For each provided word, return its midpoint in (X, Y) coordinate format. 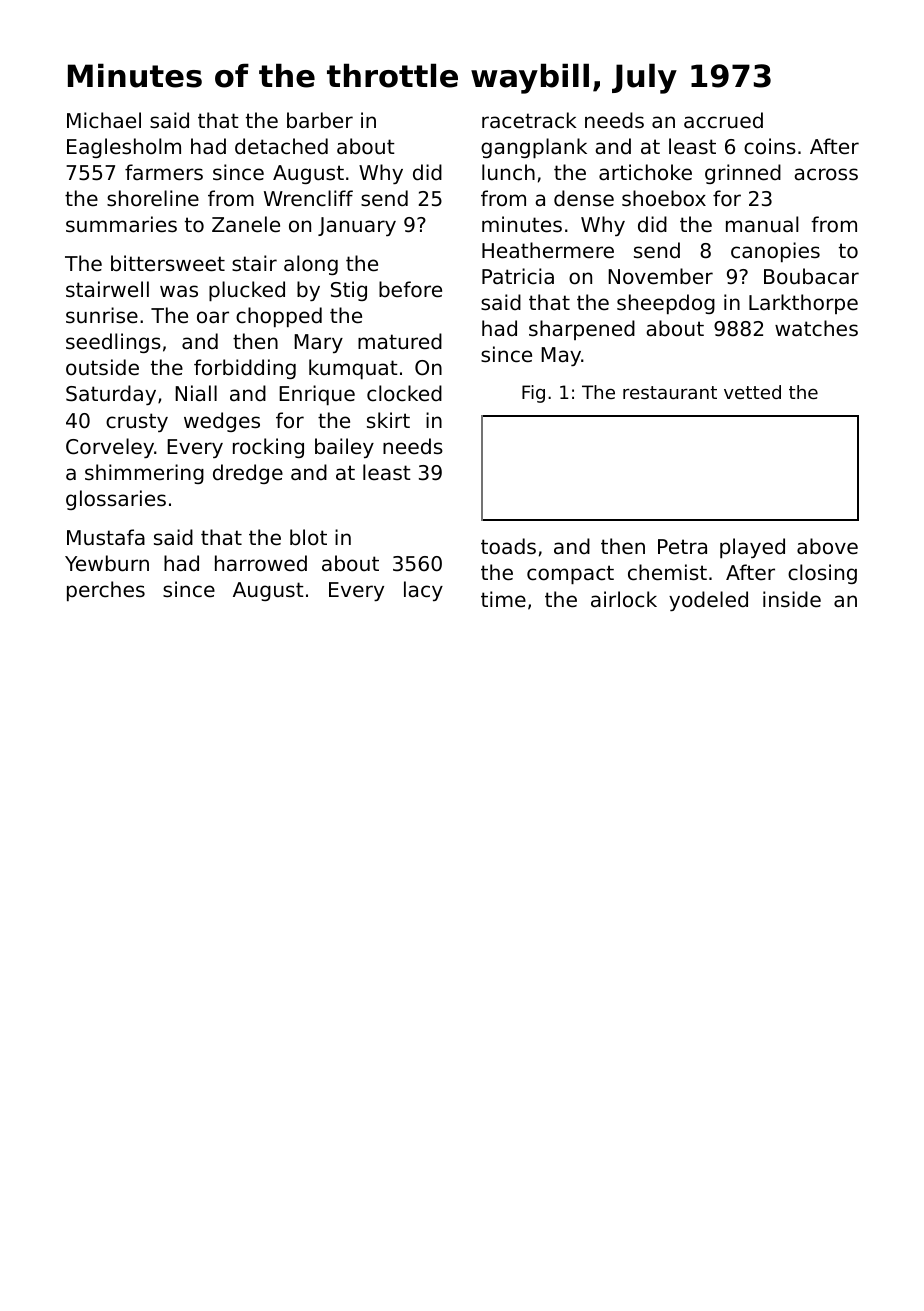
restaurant (670, 392)
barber (320, 120)
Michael (104, 120)
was (179, 291)
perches (106, 591)
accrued (723, 120)
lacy (423, 591)
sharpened (582, 330)
